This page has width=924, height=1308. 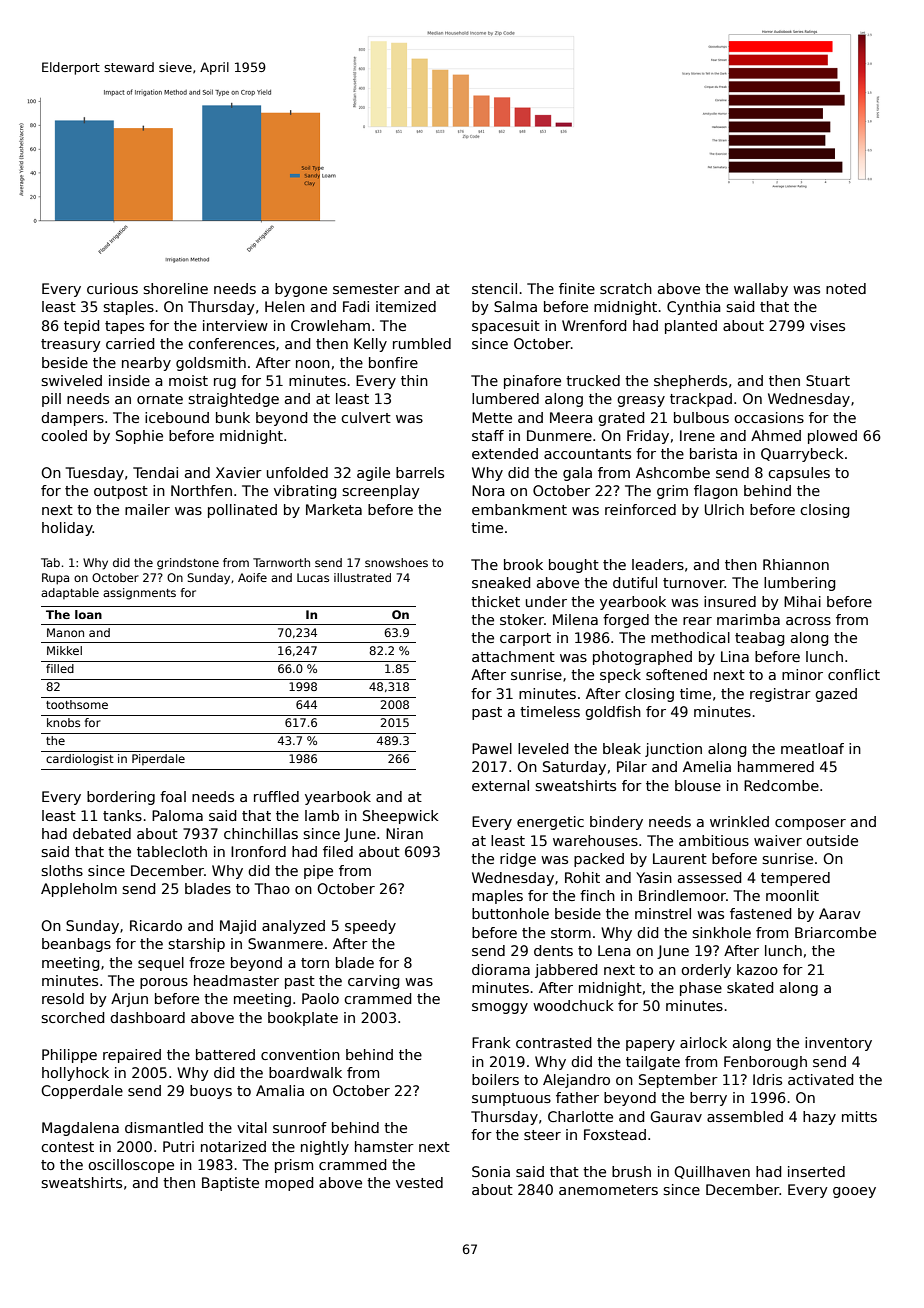 What do you see at coordinates (854, 674) in the page?
I see `conflict` at bounding box center [854, 674].
